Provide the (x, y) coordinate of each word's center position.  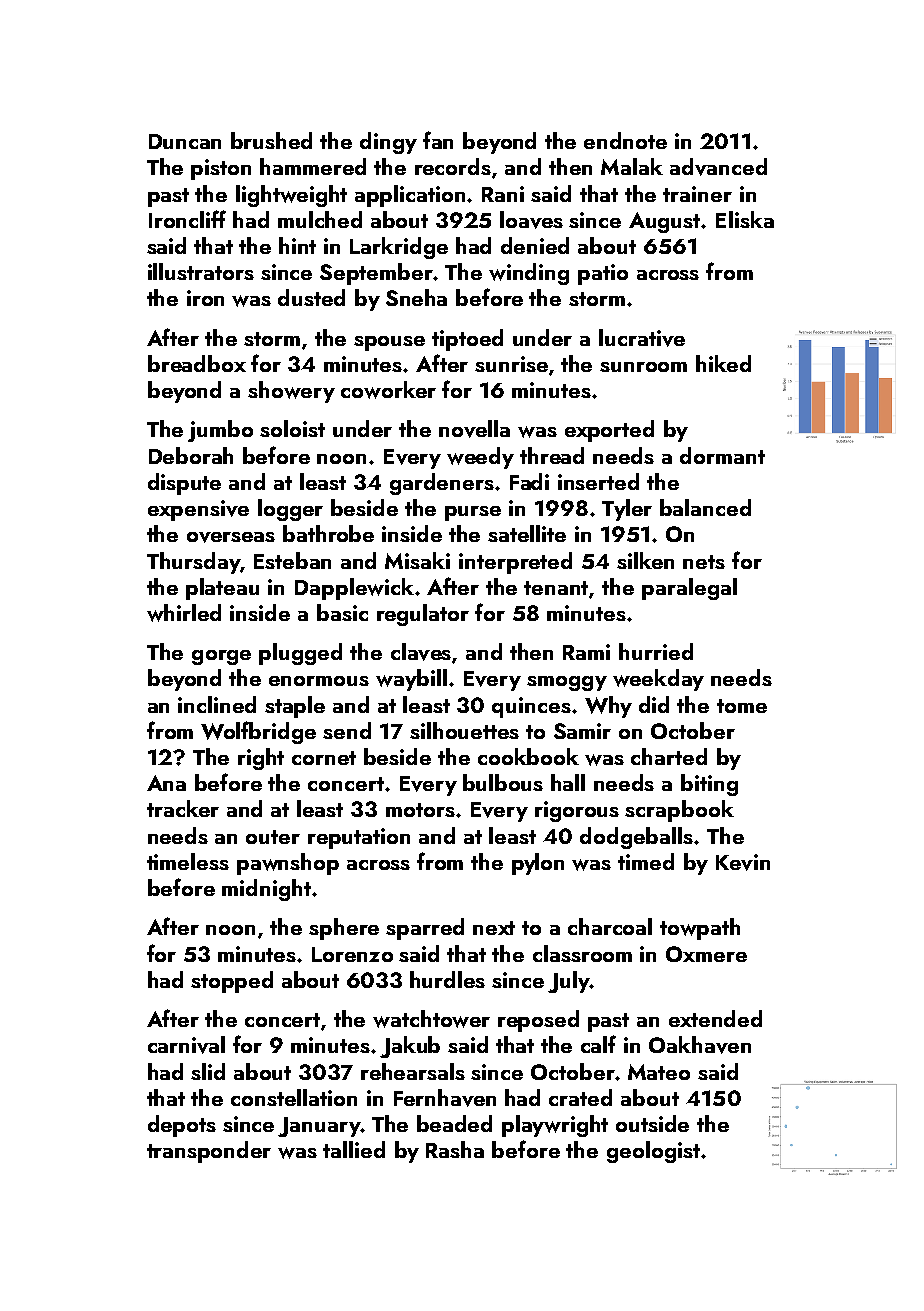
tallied (354, 1149)
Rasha (455, 1149)
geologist (653, 1152)
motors (420, 810)
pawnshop (288, 864)
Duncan (185, 141)
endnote (625, 140)
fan (438, 140)
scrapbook (679, 811)
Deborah (191, 455)
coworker (388, 390)
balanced (705, 507)
